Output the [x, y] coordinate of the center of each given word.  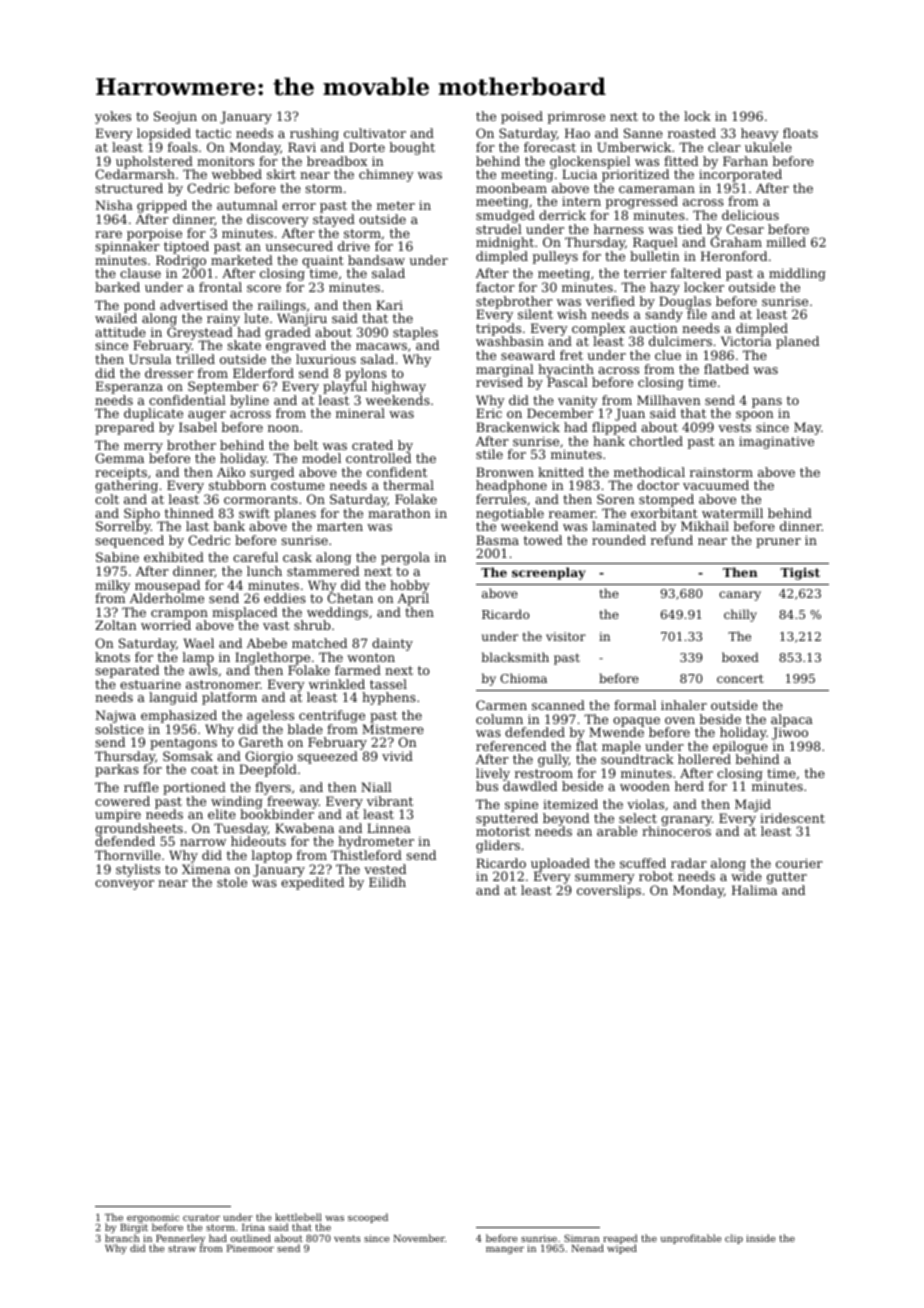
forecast [550, 147]
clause [140, 273]
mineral [360, 413]
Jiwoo [790, 733]
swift [254, 513]
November [419, 1238]
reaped [620, 1239]
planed [797, 342]
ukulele [768, 147]
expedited [312, 883]
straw [182, 1248]
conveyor [124, 885]
